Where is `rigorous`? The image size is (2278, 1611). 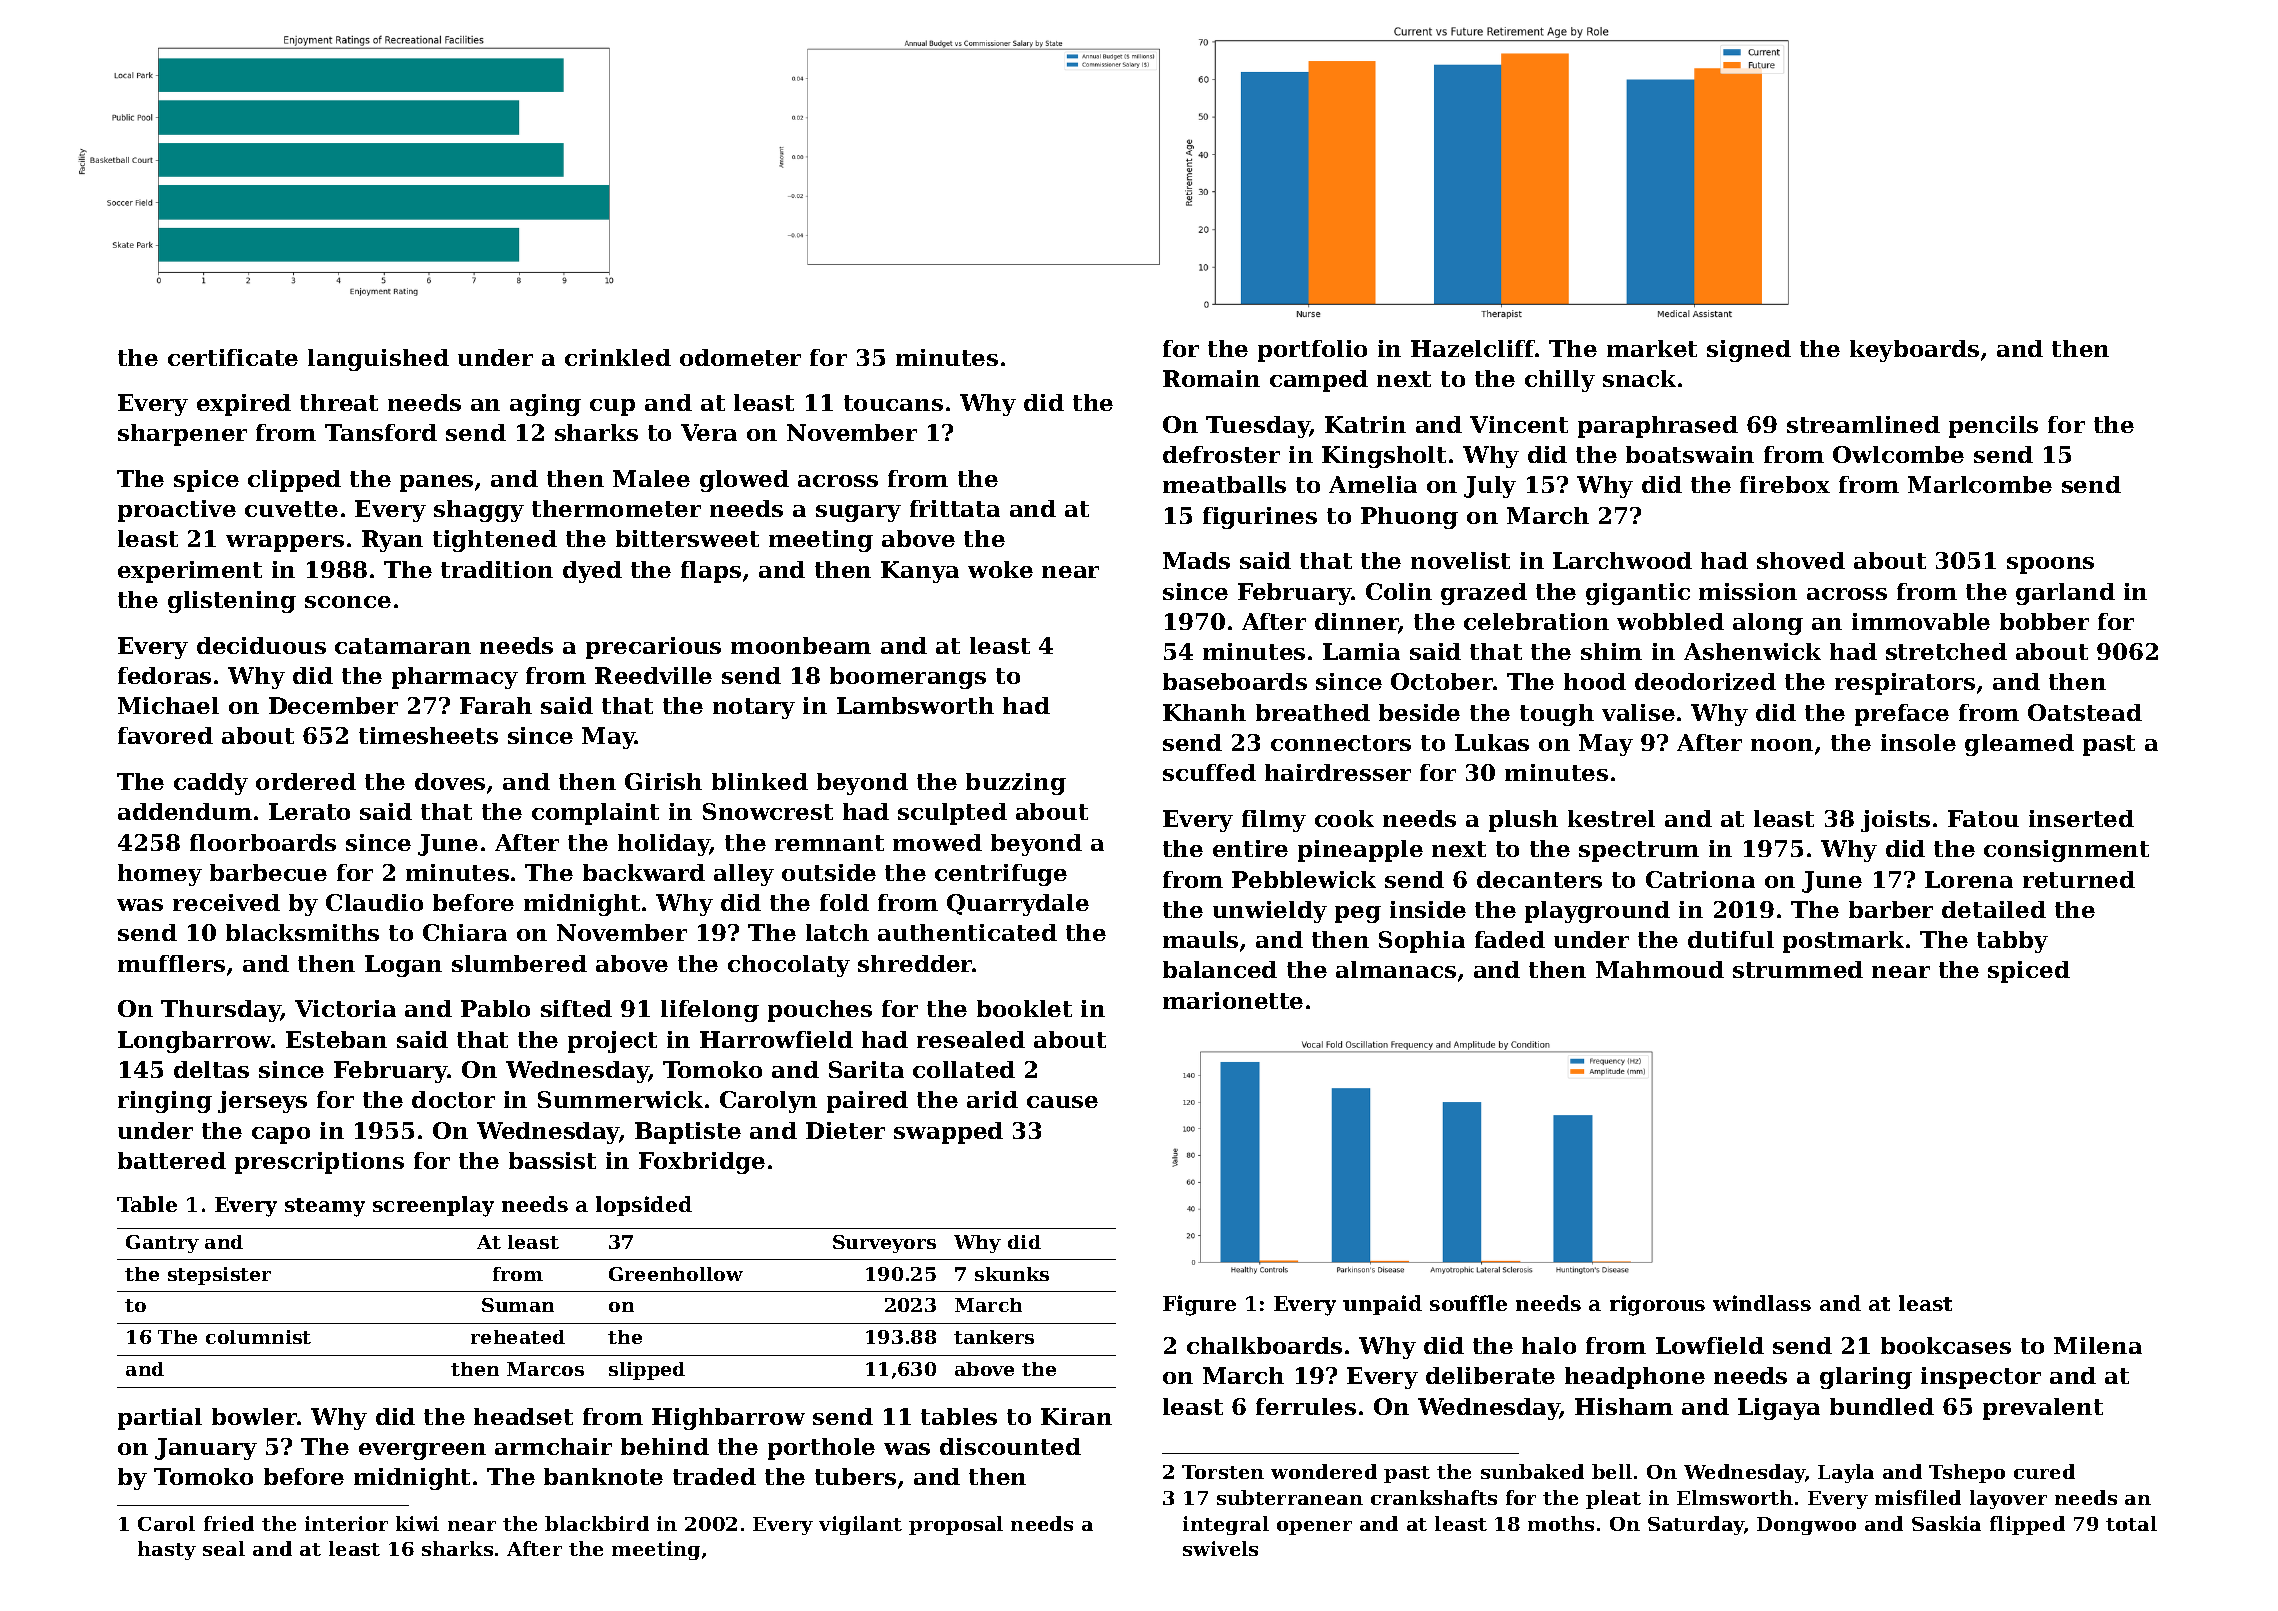
rigorous is located at coordinates (1657, 1305).
